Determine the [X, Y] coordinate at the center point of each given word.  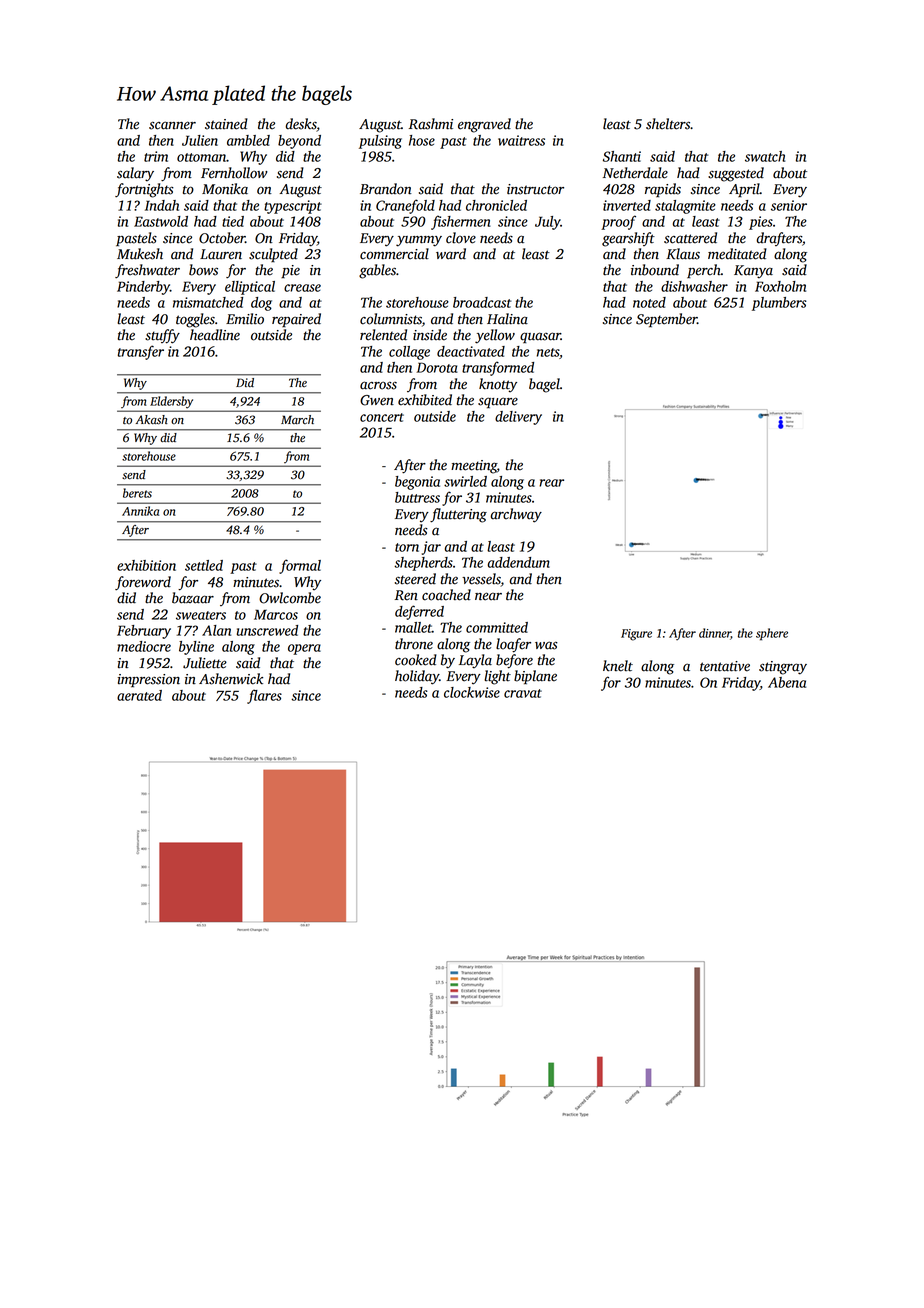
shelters [668, 124]
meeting [474, 467]
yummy [419, 241]
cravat [523, 693]
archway [516, 515]
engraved [484, 125]
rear [551, 483]
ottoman [202, 157]
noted [649, 302]
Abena [787, 682]
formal [300, 566]
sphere [772, 634]
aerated [139, 695]
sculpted [273, 255]
